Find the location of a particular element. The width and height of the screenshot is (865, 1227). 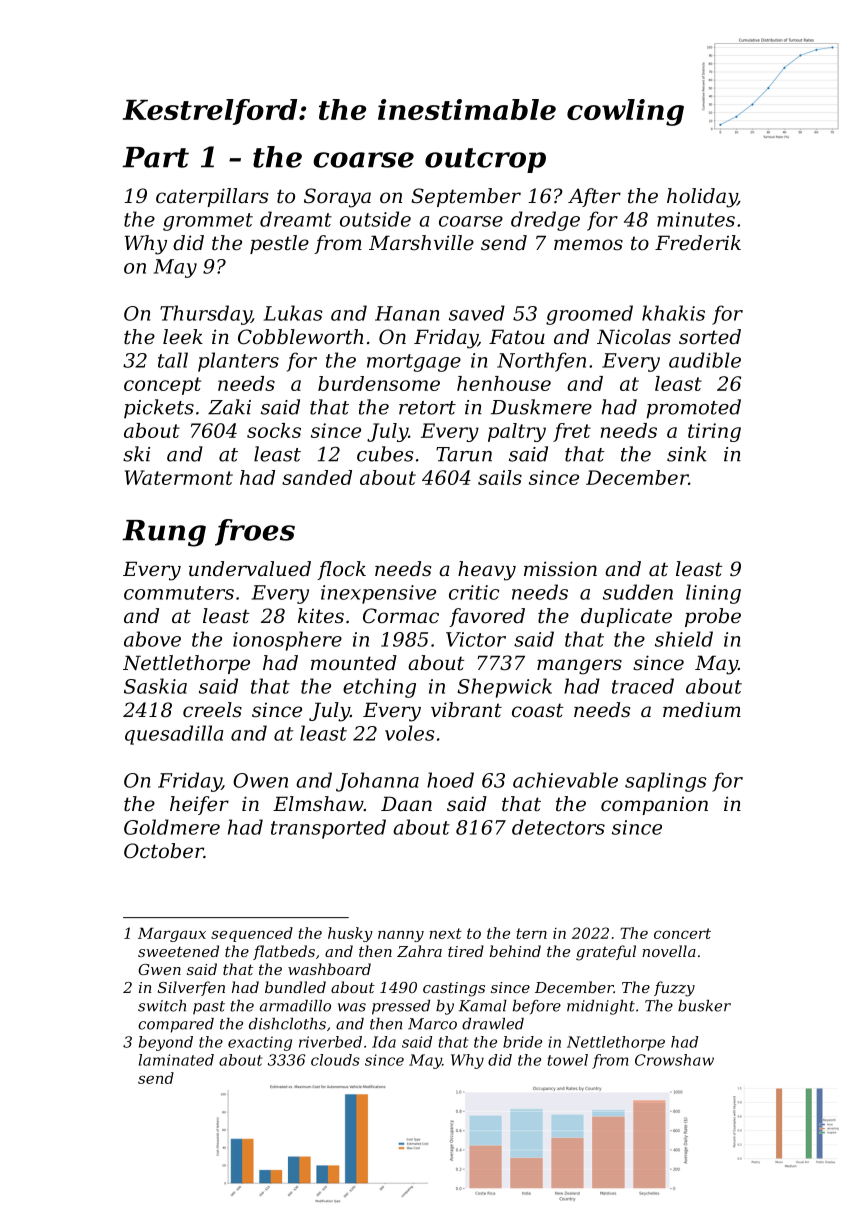

Elmshaw is located at coordinates (318, 804).
